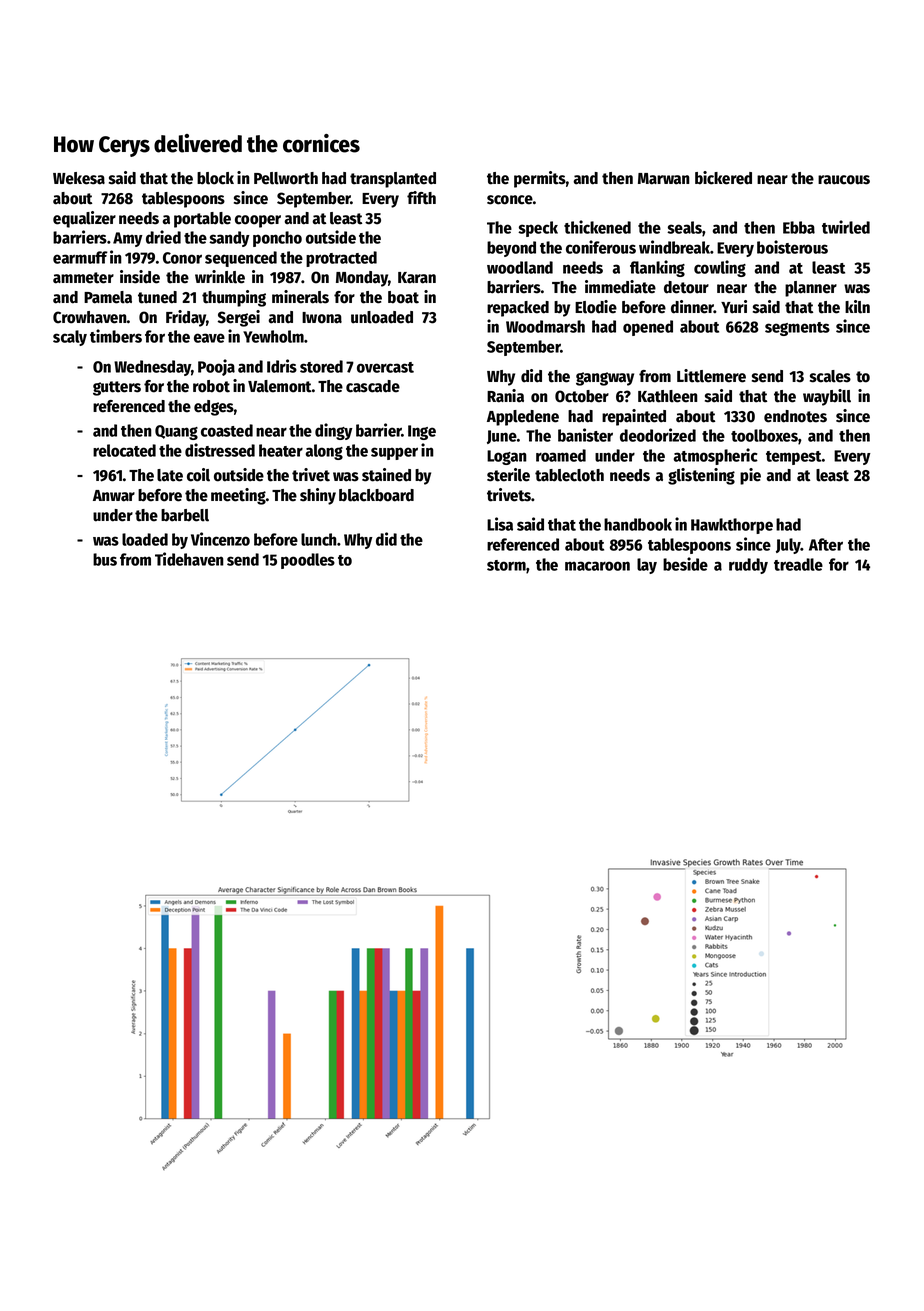 The width and height of the page is (924, 1311). What do you see at coordinates (798, 564) in the page?
I see `treadle` at bounding box center [798, 564].
